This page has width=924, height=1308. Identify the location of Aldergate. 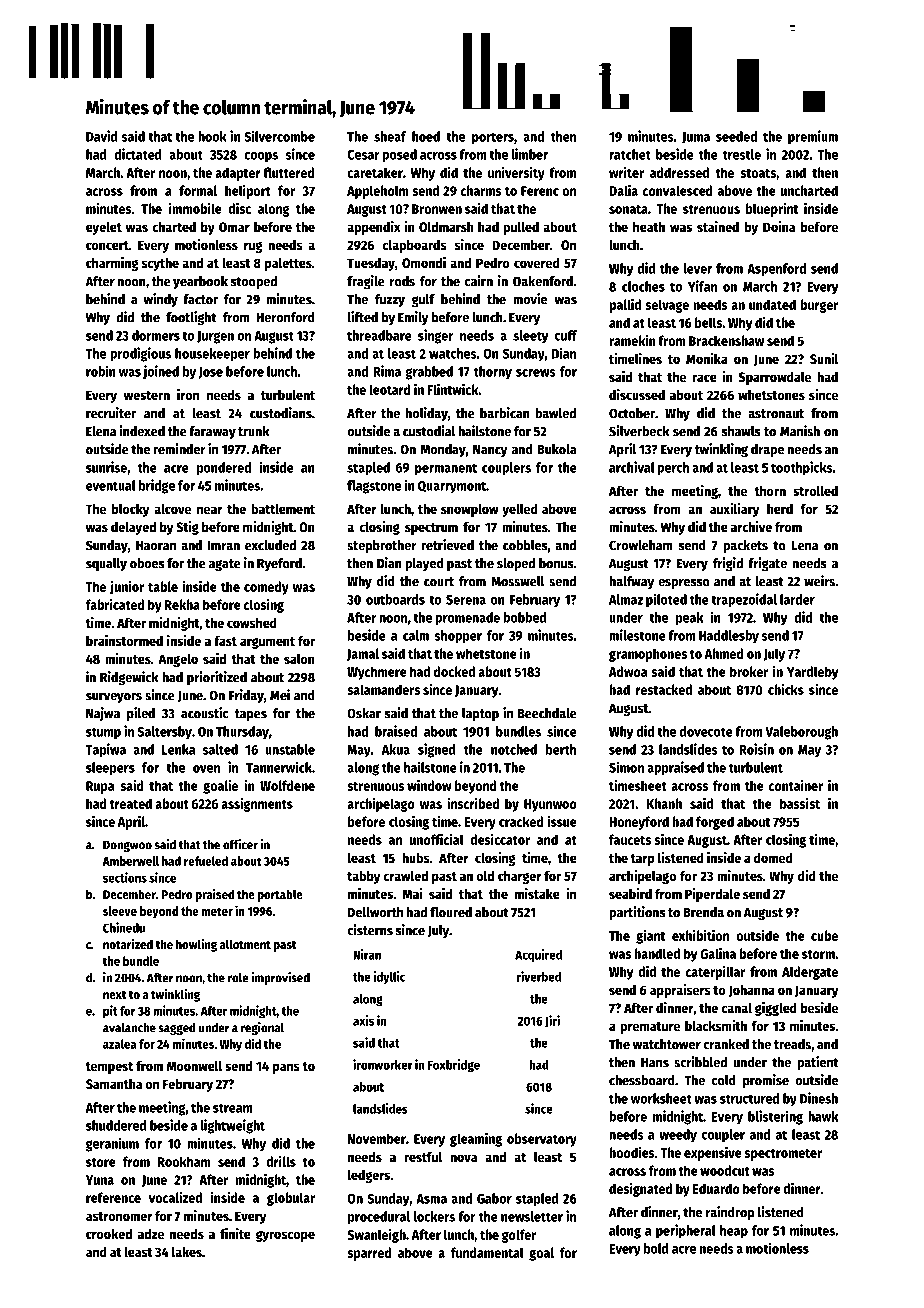
(810, 973).
